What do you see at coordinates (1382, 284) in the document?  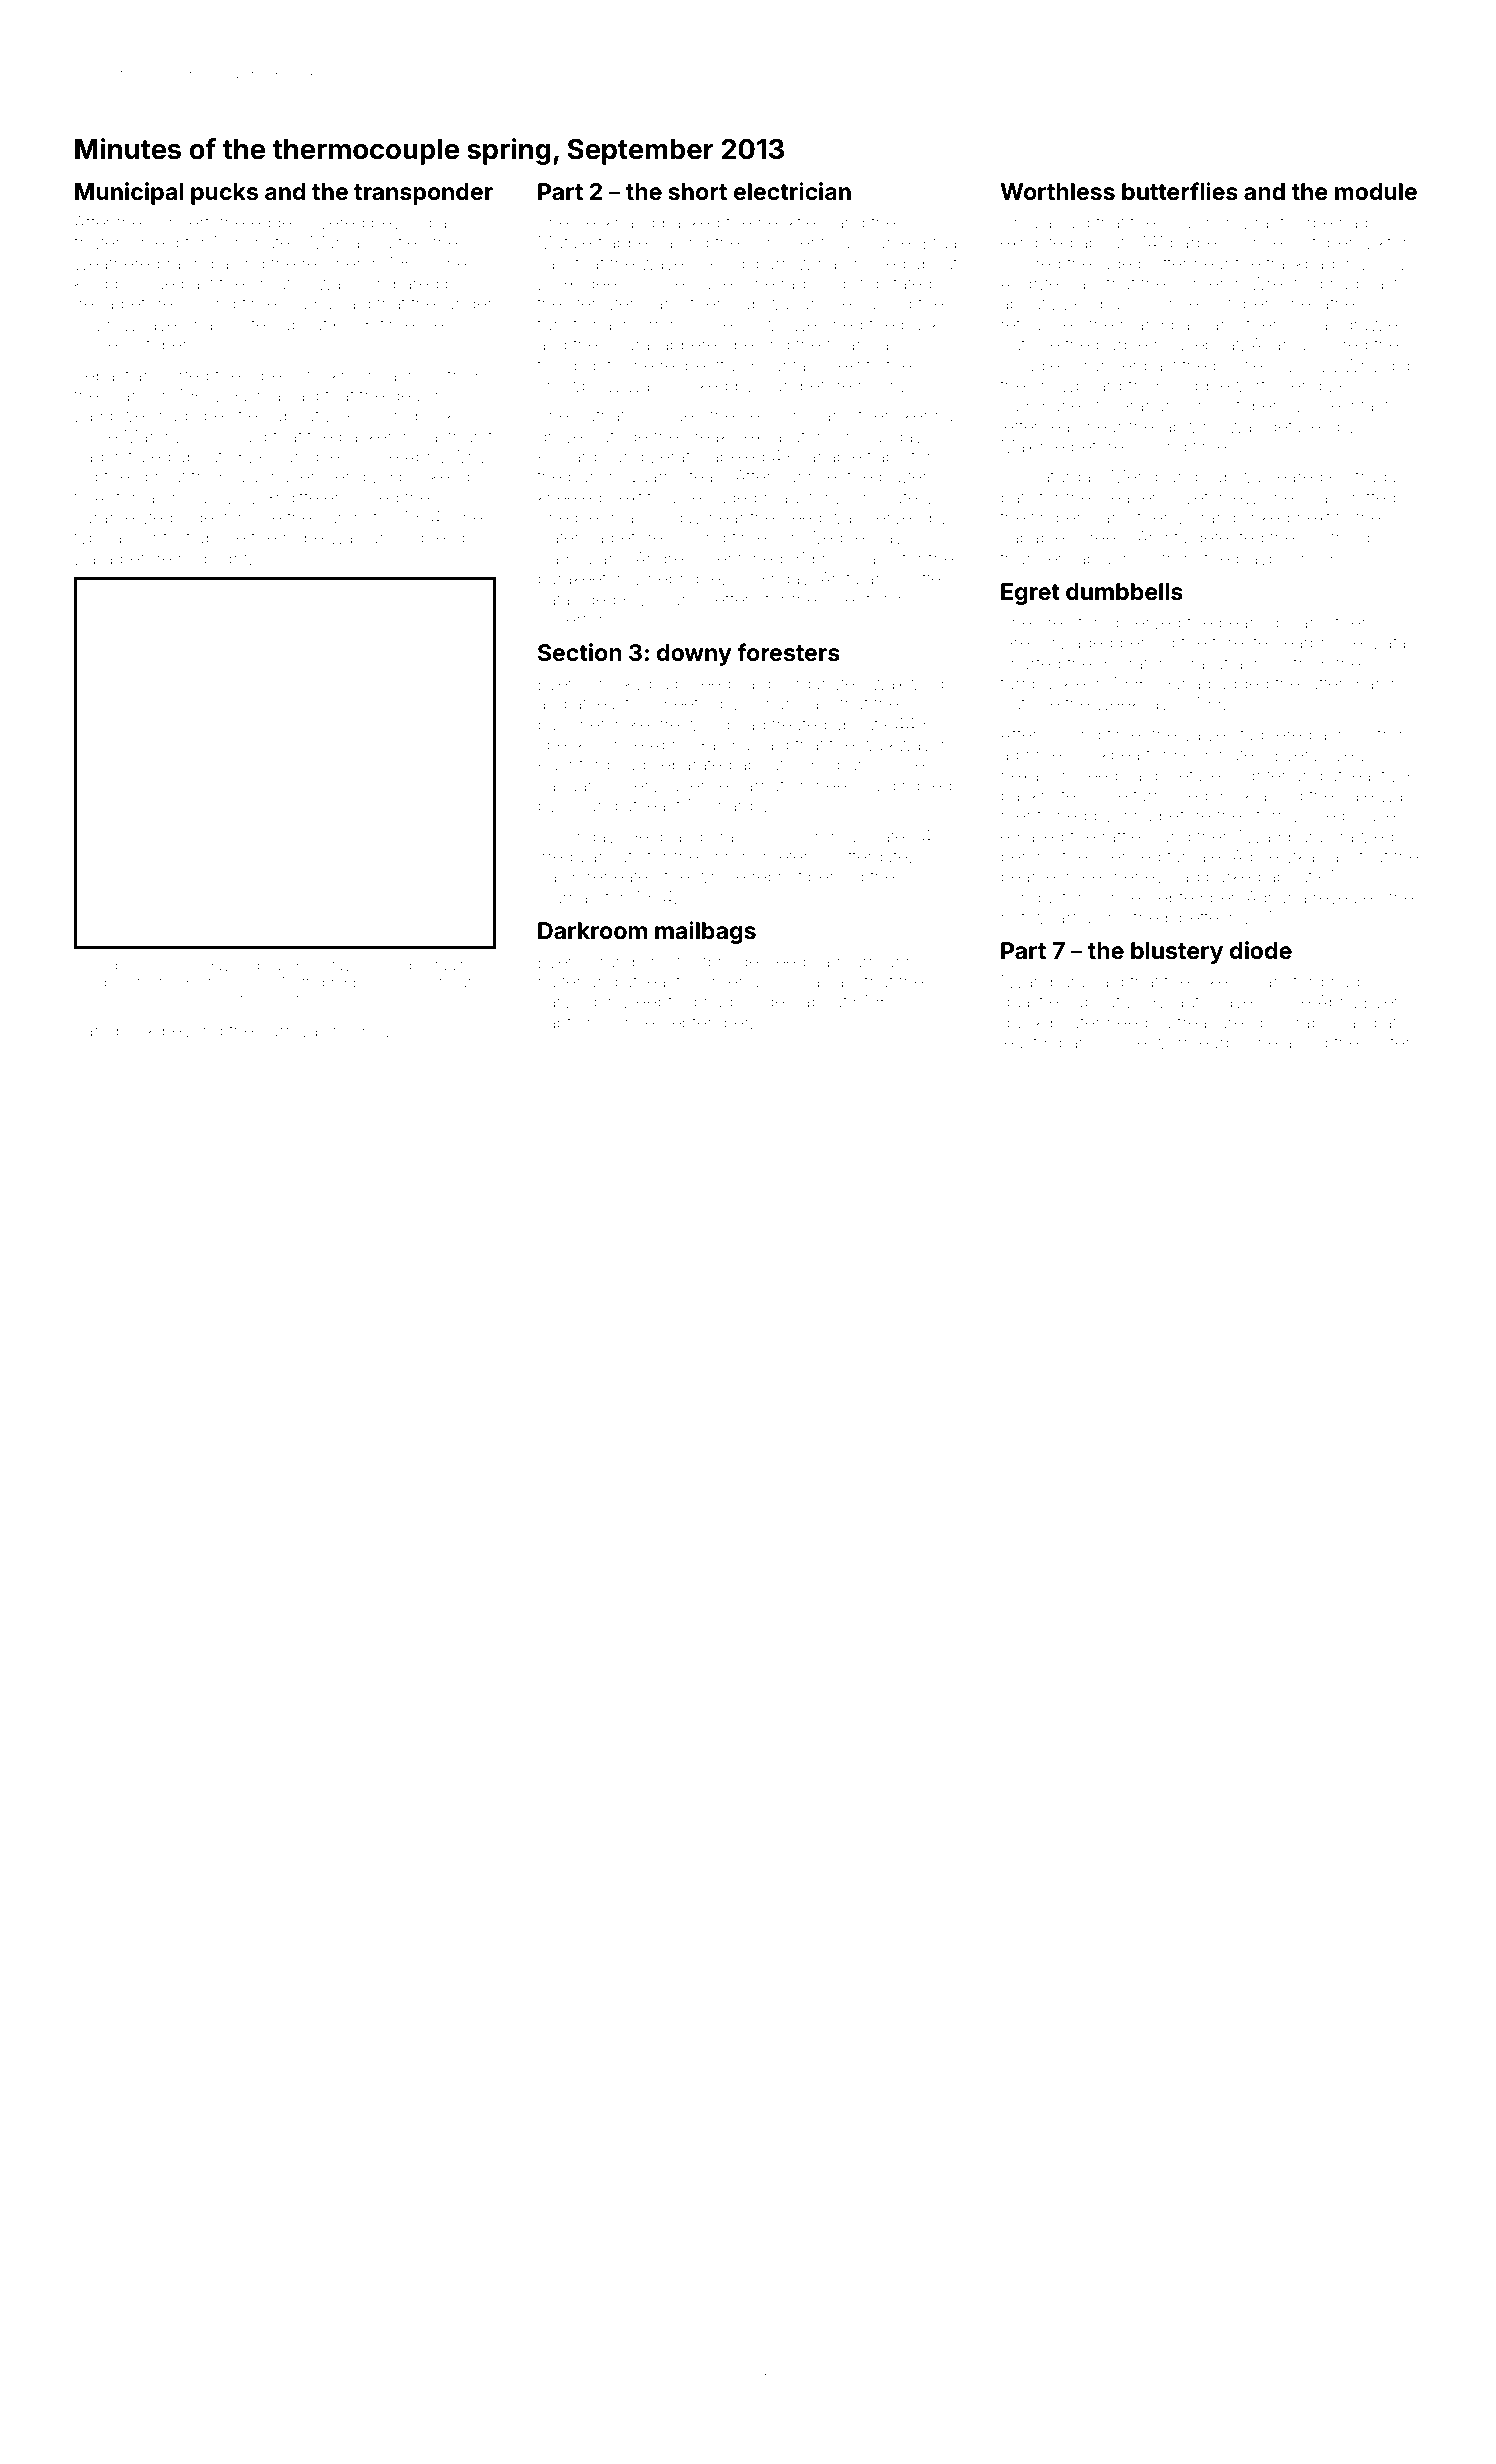 I see `cast` at bounding box center [1382, 284].
